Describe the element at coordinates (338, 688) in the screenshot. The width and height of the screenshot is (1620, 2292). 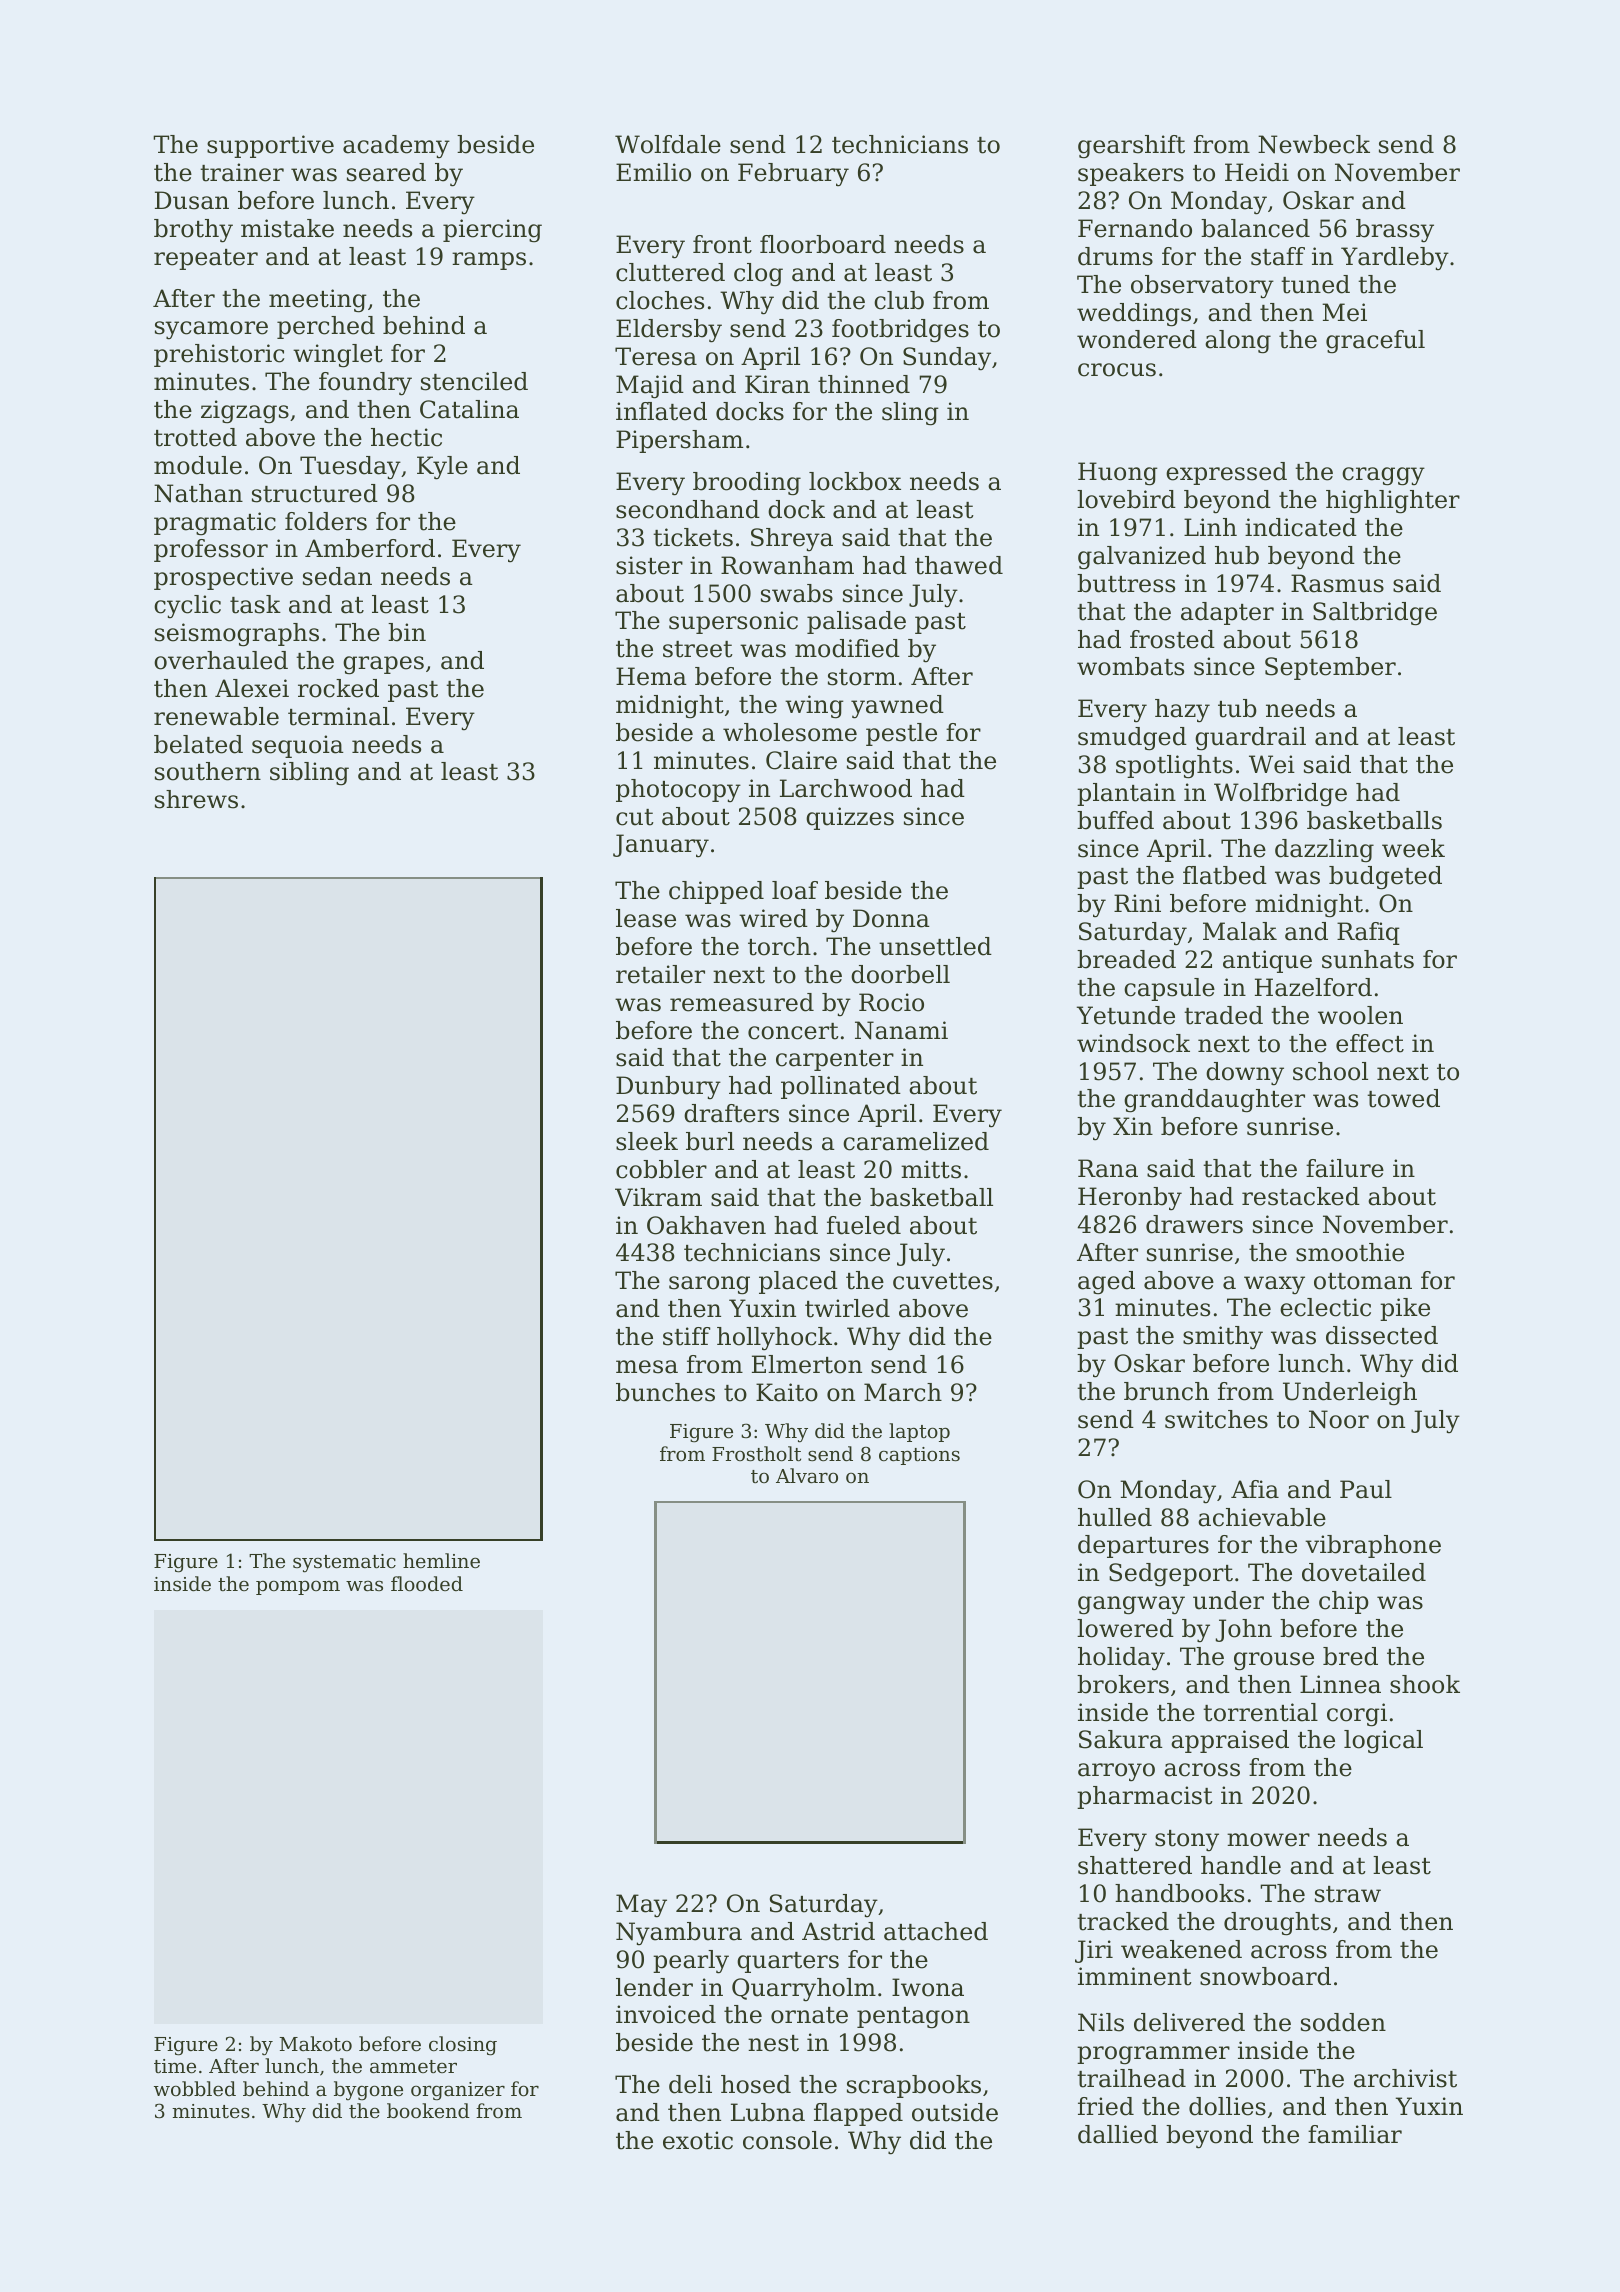
I see `rocked` at that location.
